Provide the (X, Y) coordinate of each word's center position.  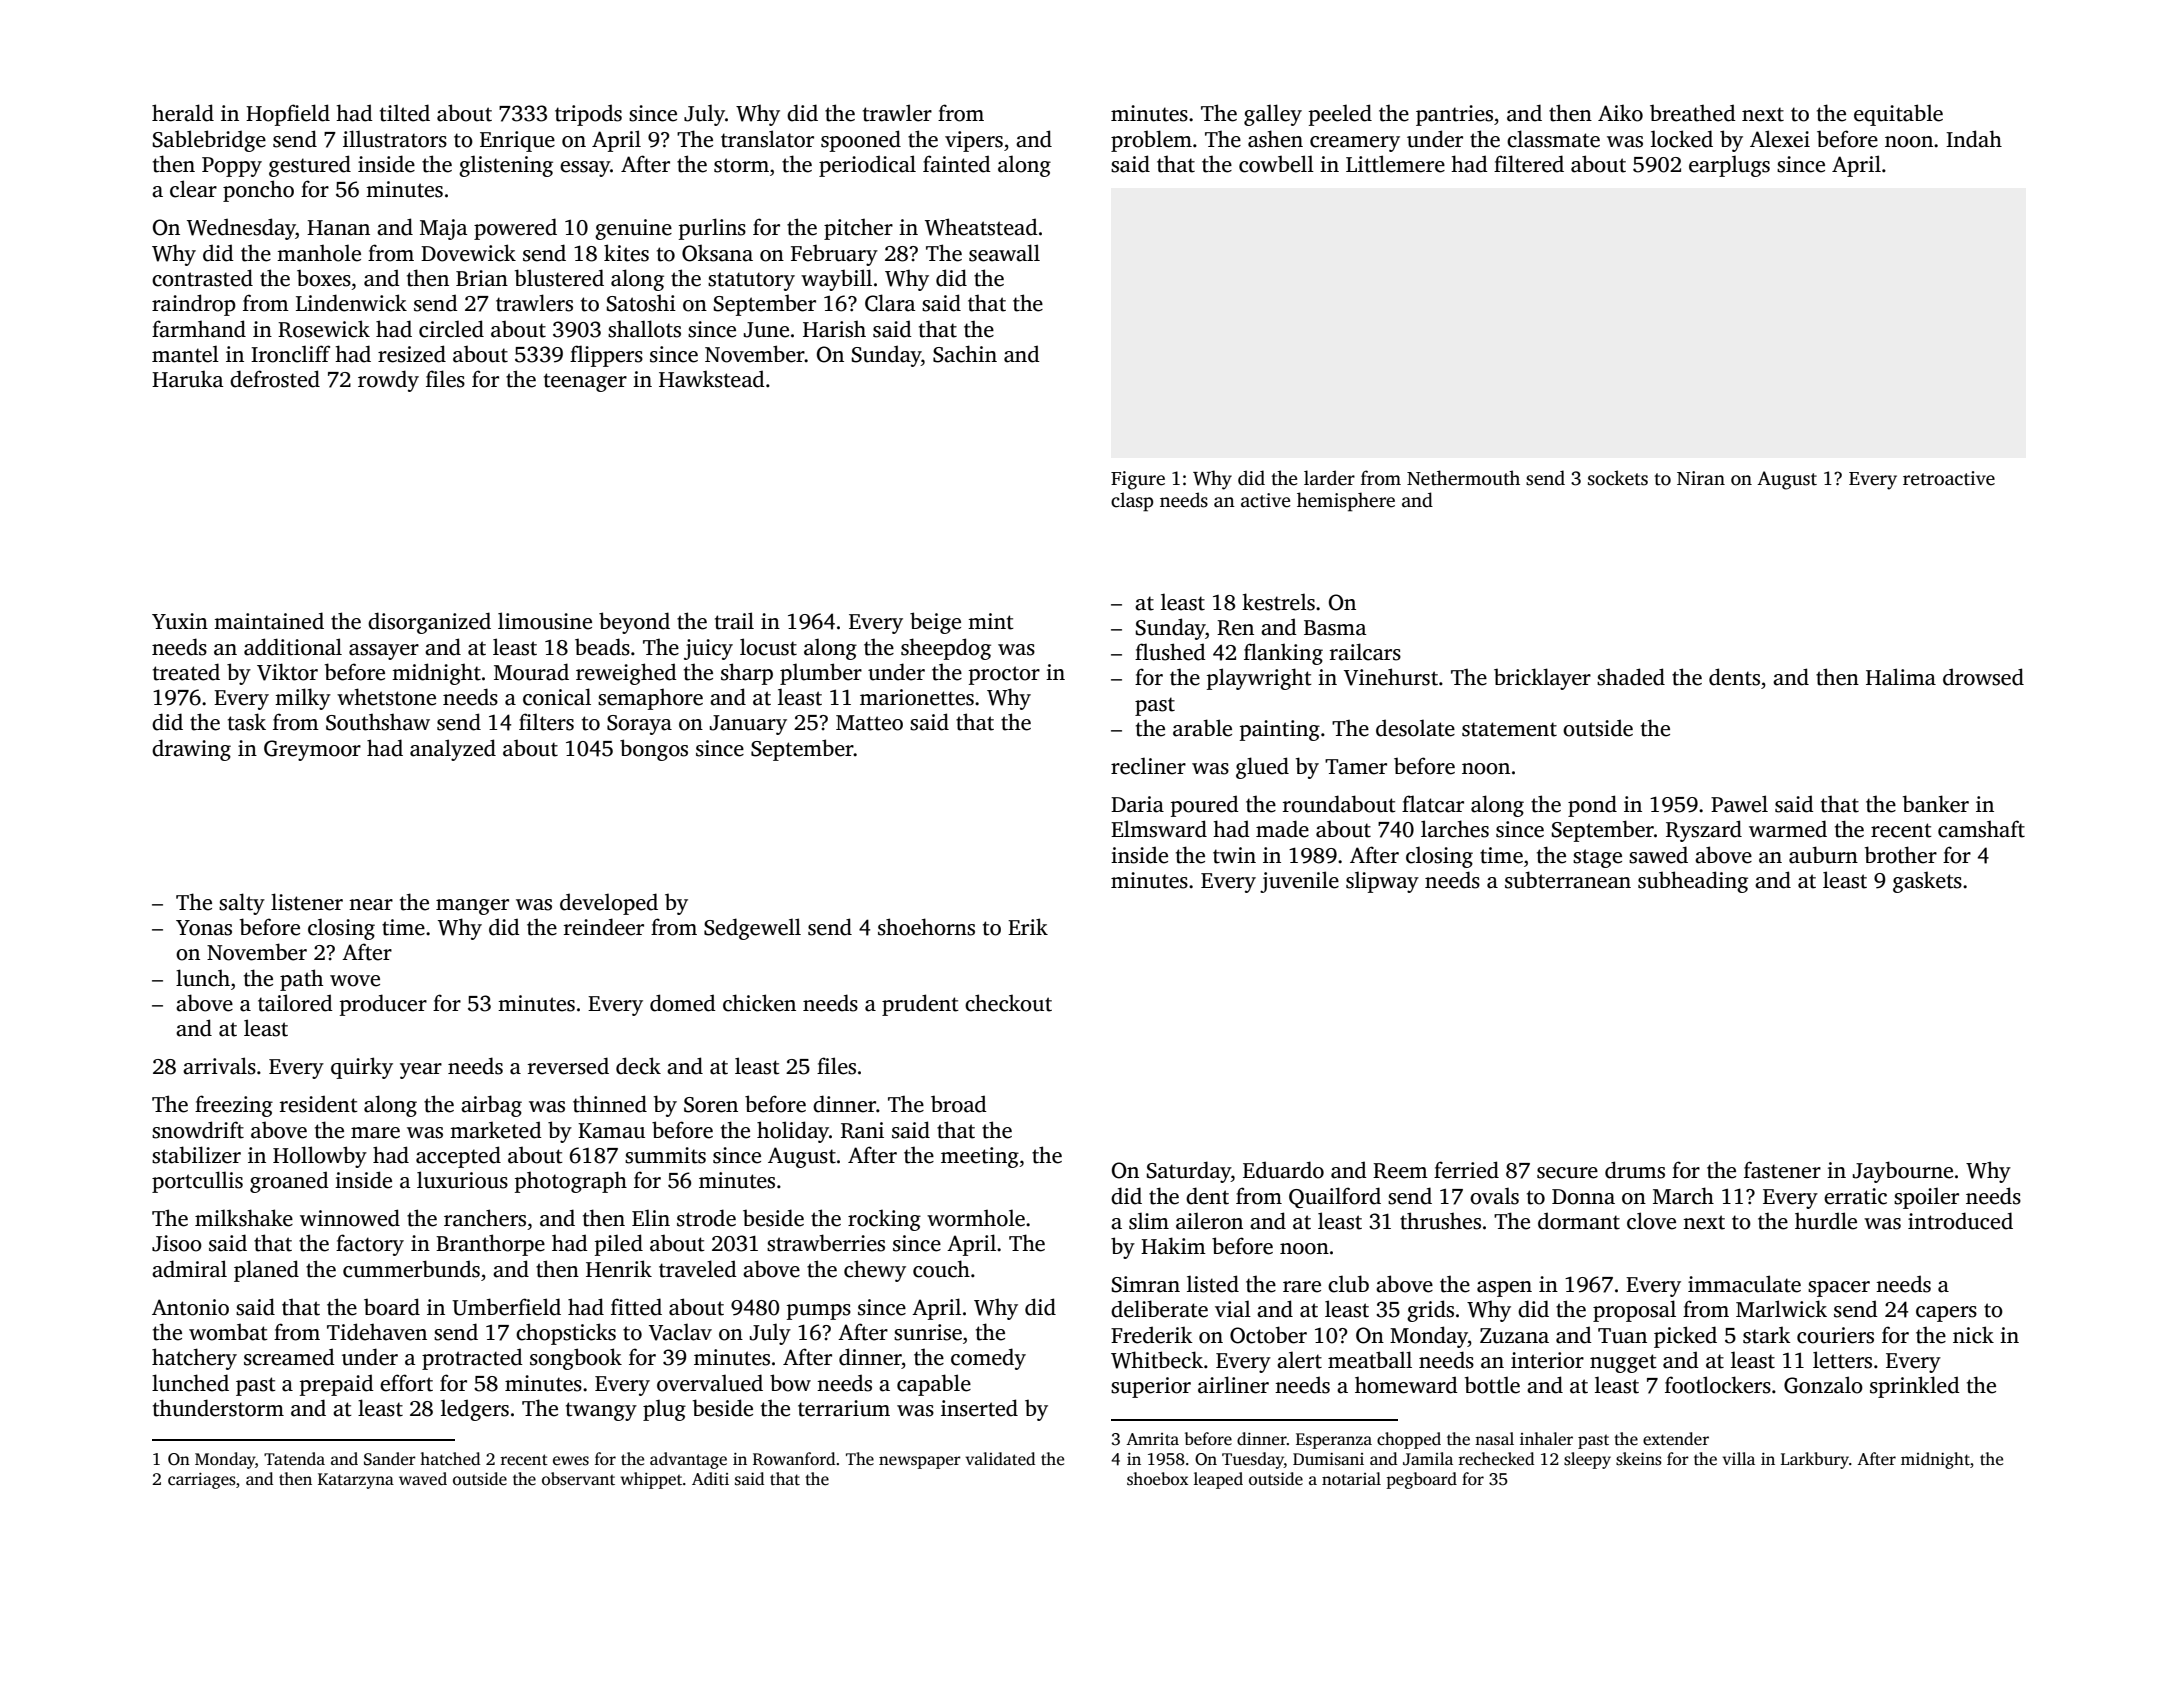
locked (1682, 139)
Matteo (869, 723)
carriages (202, 1480)
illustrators (395, 139)
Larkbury (1815, 1460)
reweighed (626, 674)
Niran (1701, 478)
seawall (1004, 253)
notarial (1351, 1479)
